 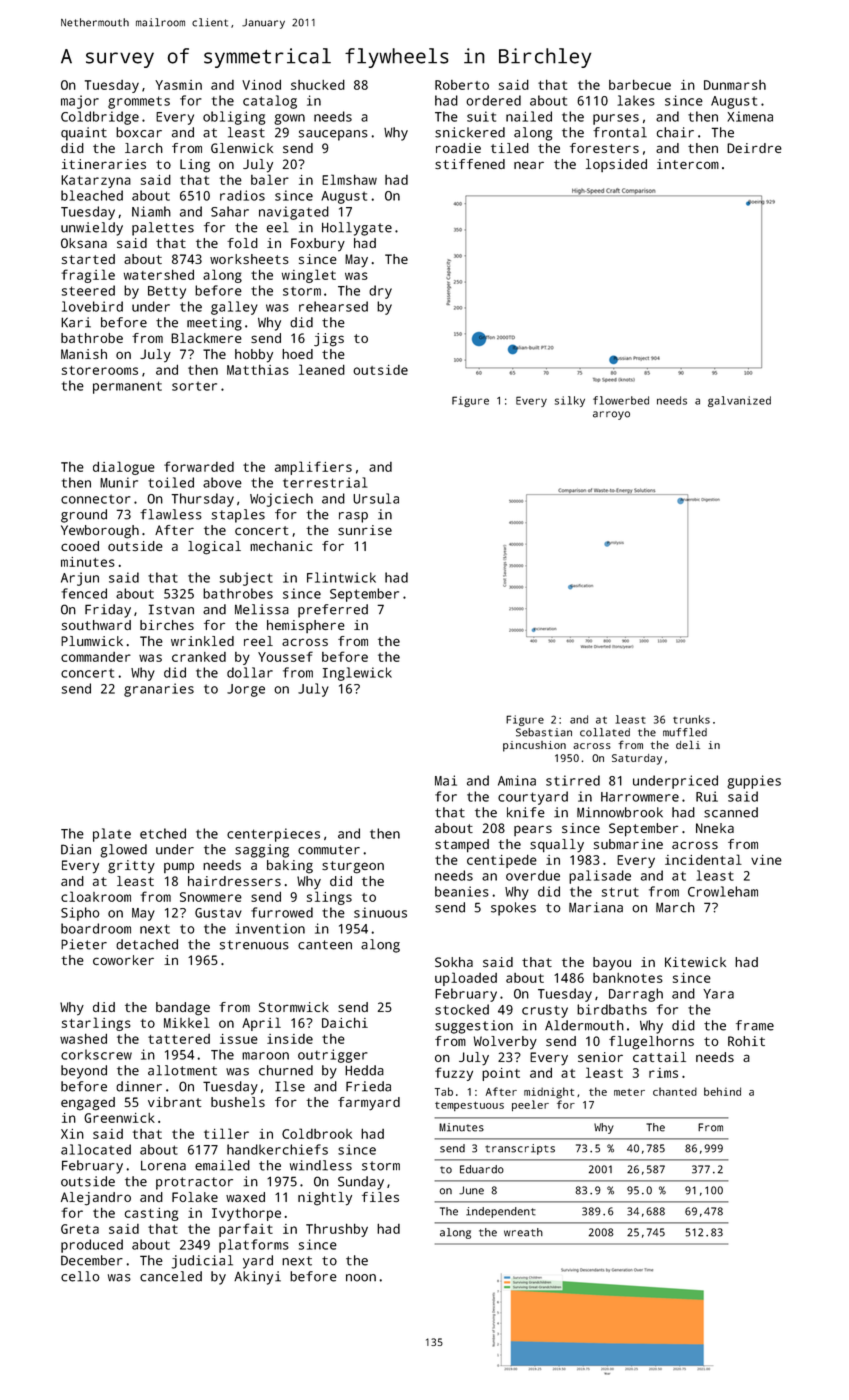 What do you see at coordinates (611, 415) in the screenshot?
I see `arroyo` at bounding box center [611, 415].
